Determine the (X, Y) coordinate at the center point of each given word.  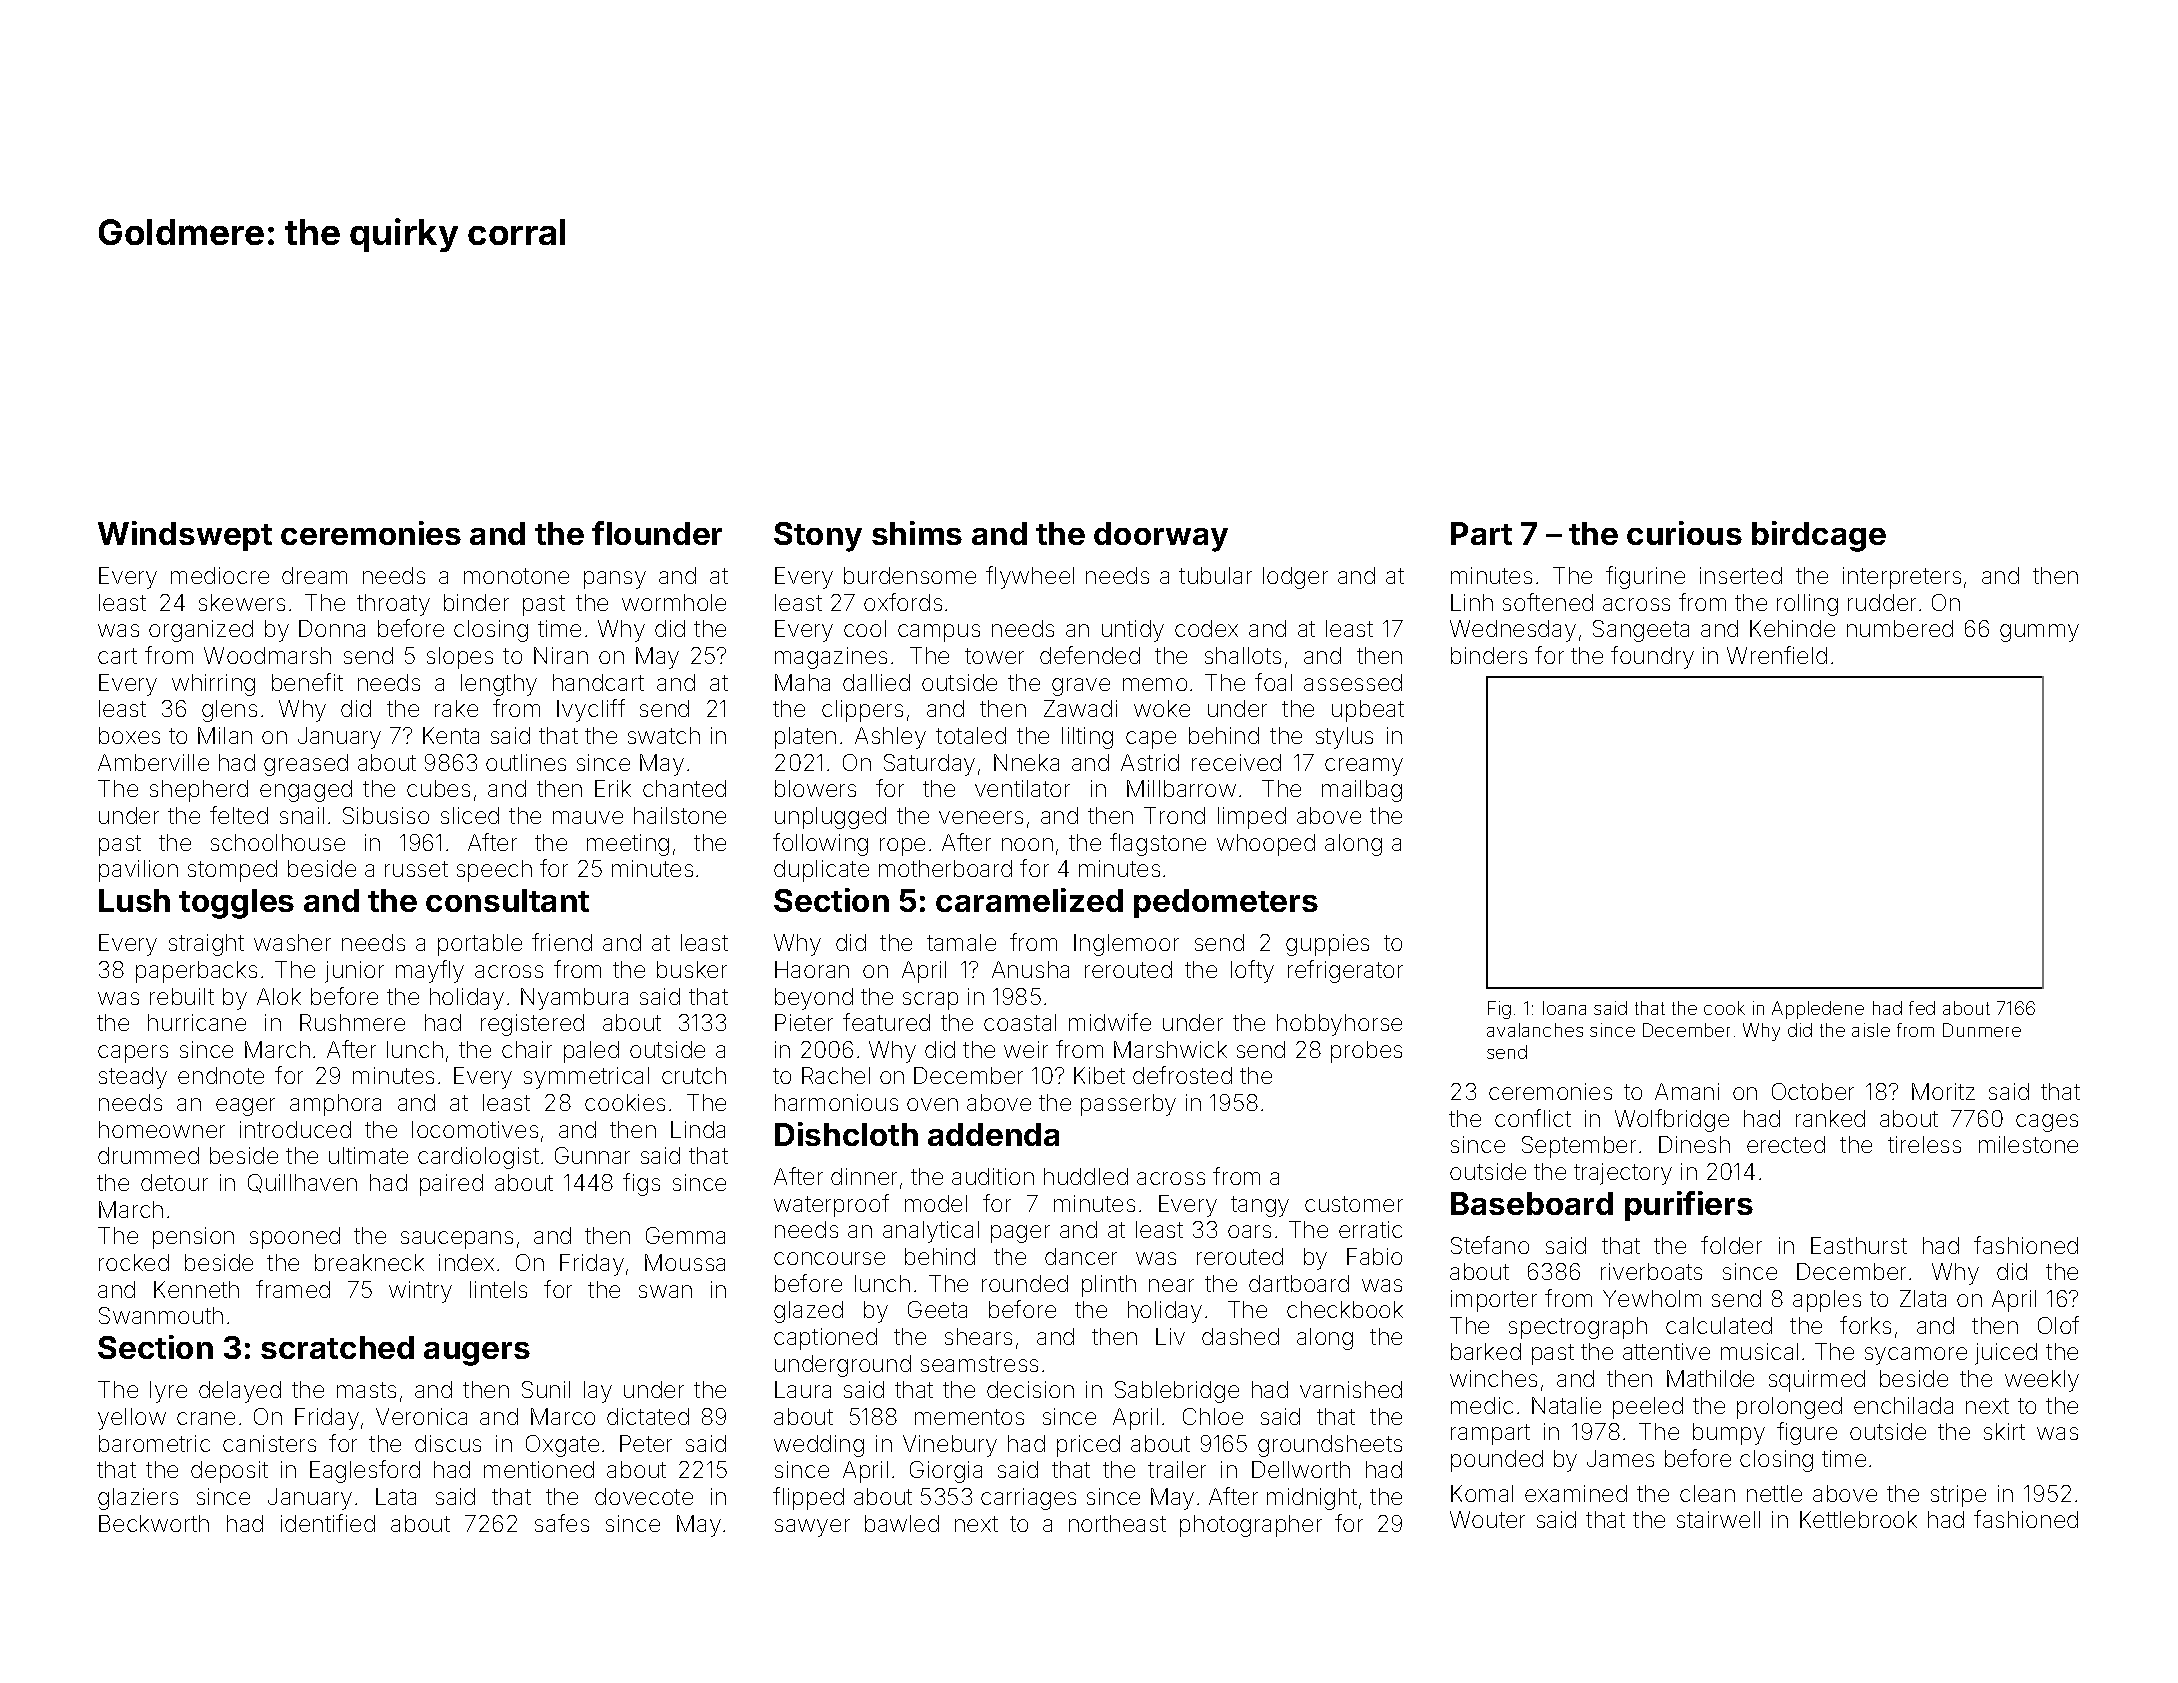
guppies (1327, 945)
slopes (460, 658)
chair (527, 1049)
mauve (588, 817)
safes (562, 1523)
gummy (2039, 633)
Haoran (812, 969)
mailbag (1362, 791)
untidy (1133, 631)
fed (1922, 1008)
